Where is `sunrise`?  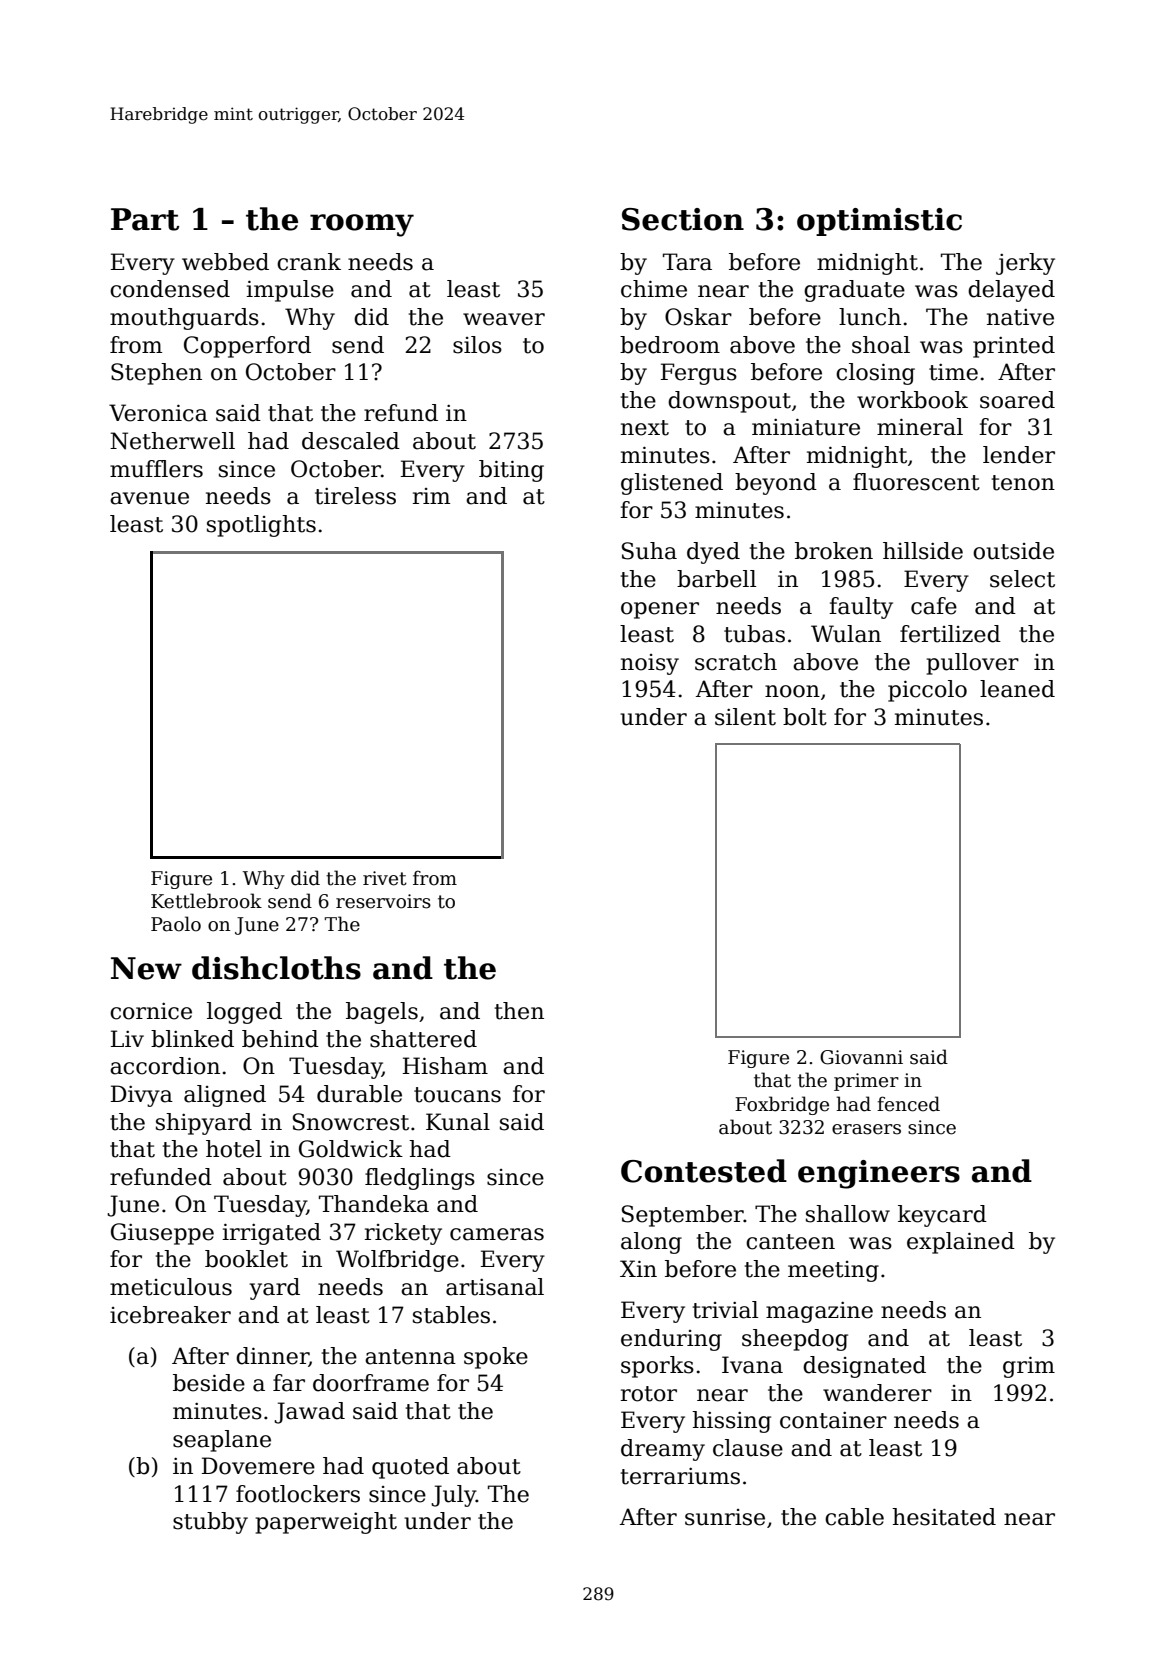 sunrise is located at coordinates (725, 1517).
